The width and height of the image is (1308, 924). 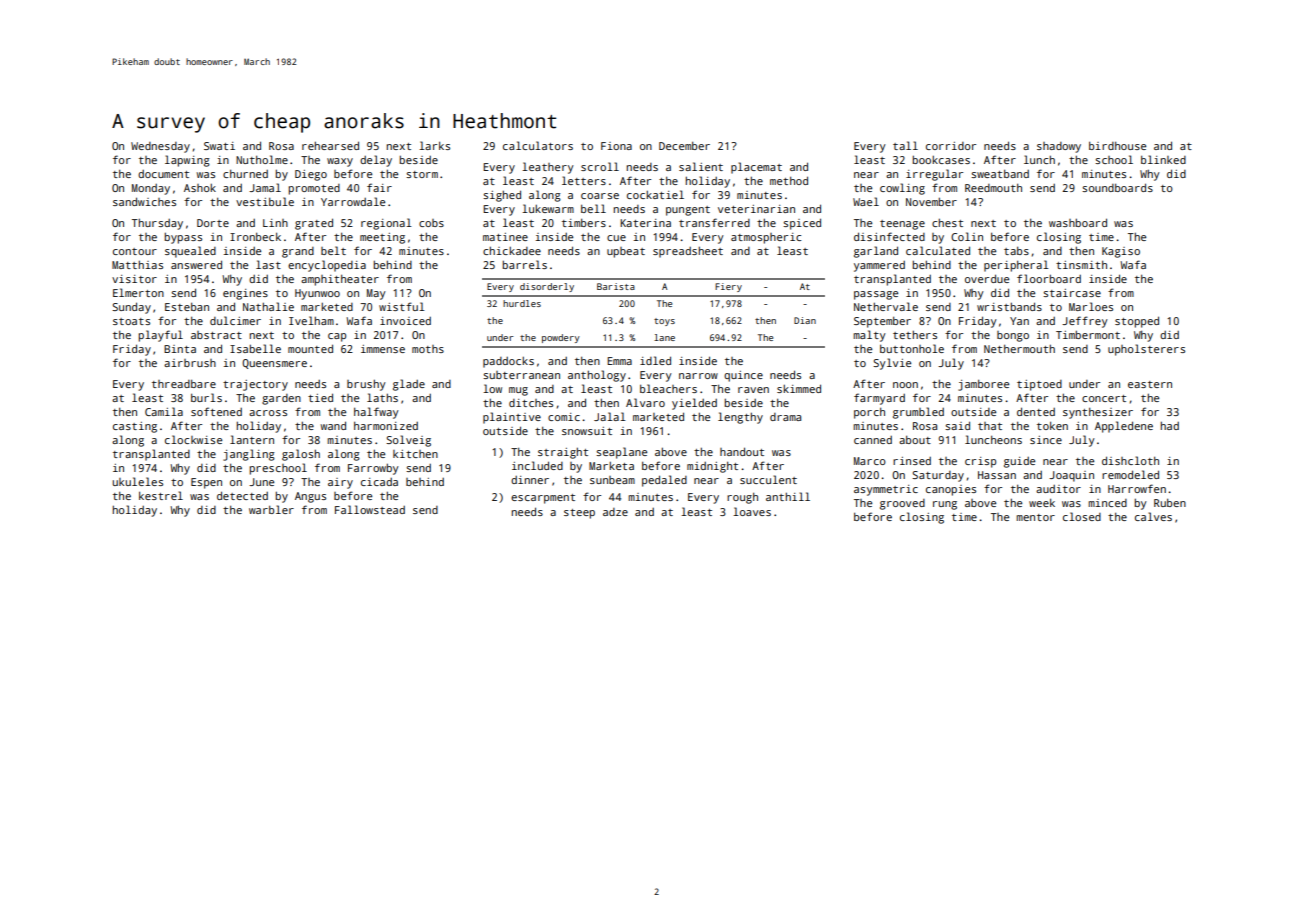 I want to click on tinsmith, so click(x=1081, y=265).
